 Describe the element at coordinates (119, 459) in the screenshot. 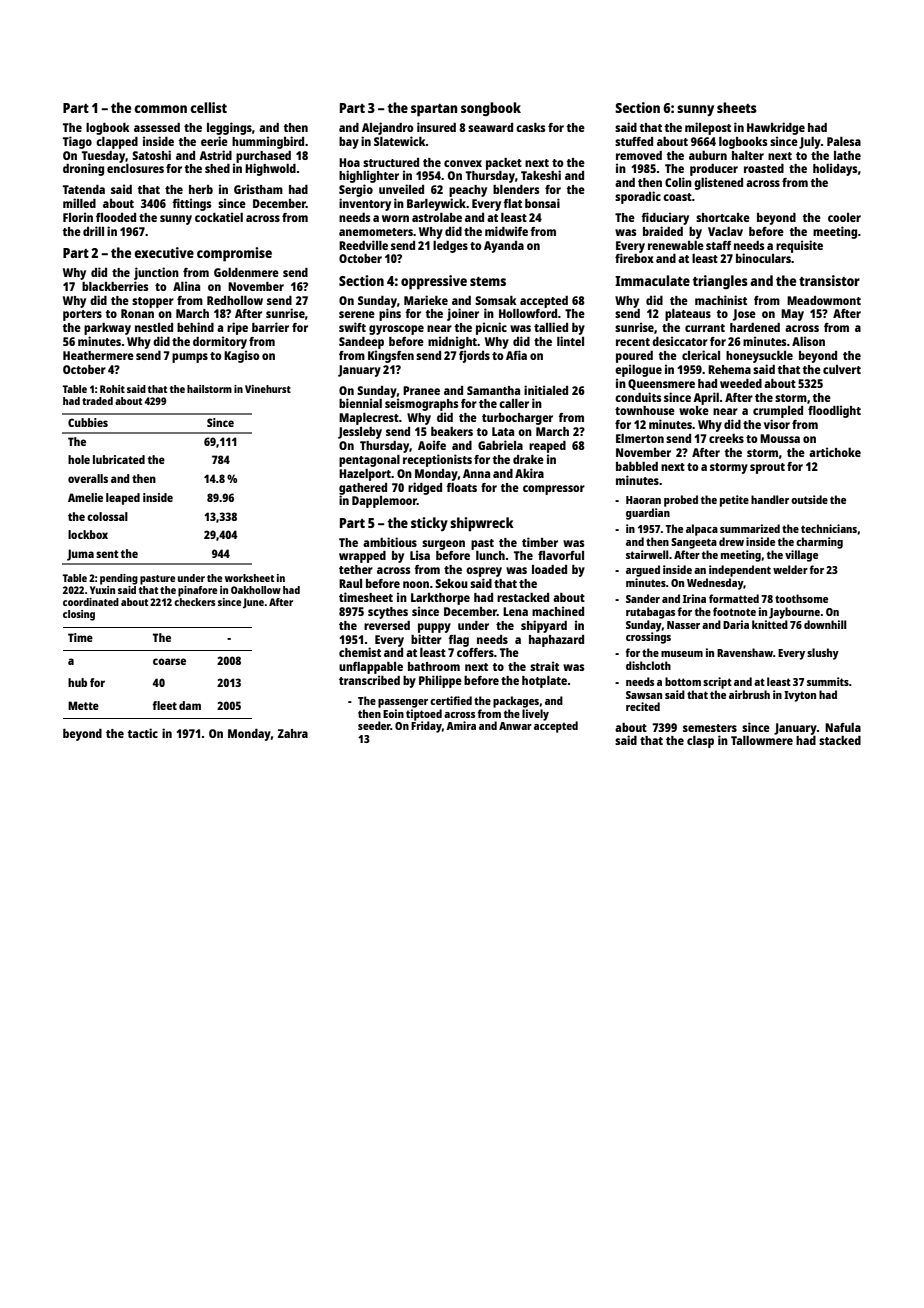

I see `lubricated` at that location.
